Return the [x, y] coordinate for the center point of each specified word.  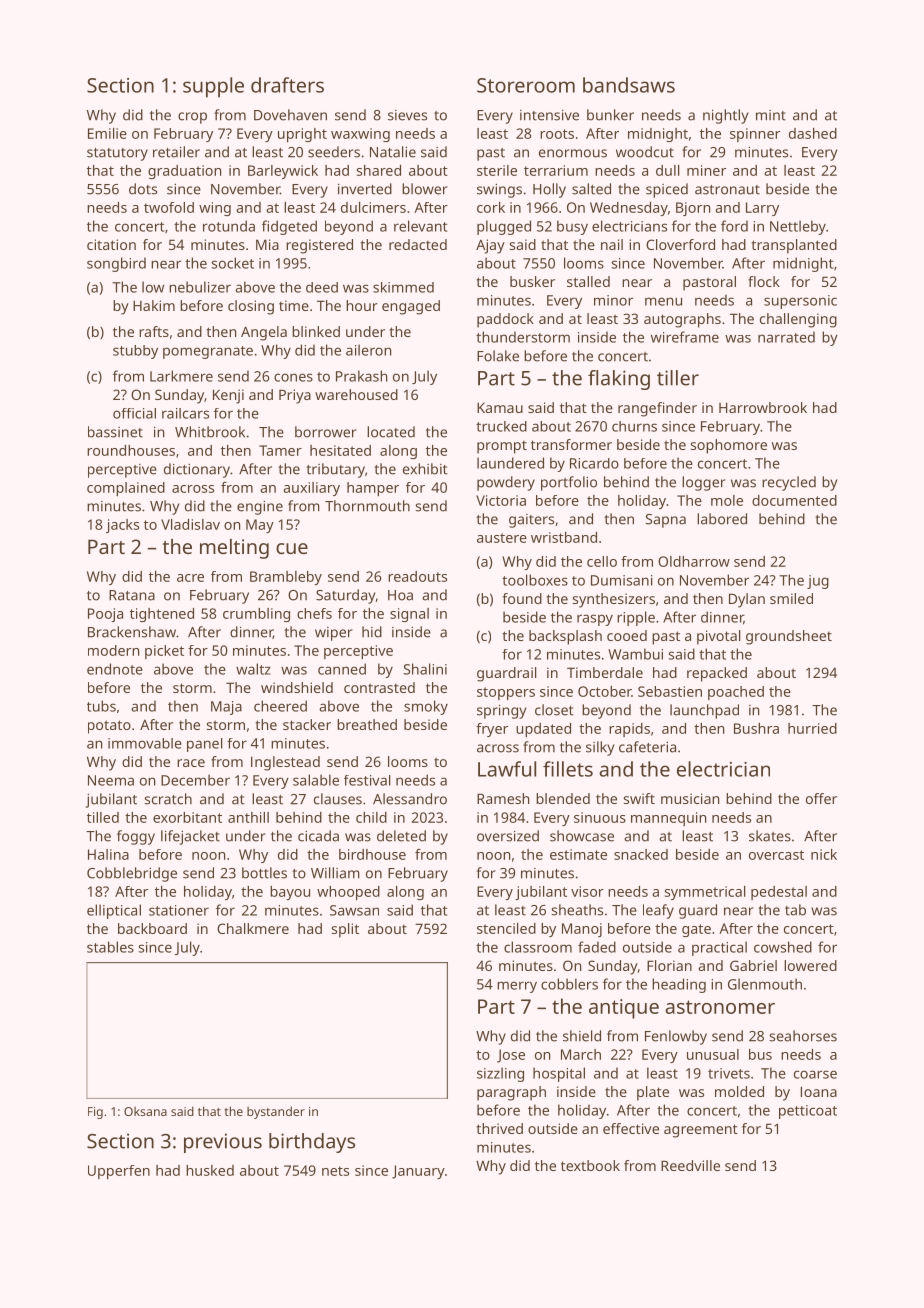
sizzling [500, 1074]
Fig [95, 1113]
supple [213, 87]
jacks [122, 526]
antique [624, 1009]
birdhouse [372, 854]
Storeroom [526, 85]
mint [771, 115]
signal [409, 615]
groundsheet [789, 637]
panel [204, 745]
